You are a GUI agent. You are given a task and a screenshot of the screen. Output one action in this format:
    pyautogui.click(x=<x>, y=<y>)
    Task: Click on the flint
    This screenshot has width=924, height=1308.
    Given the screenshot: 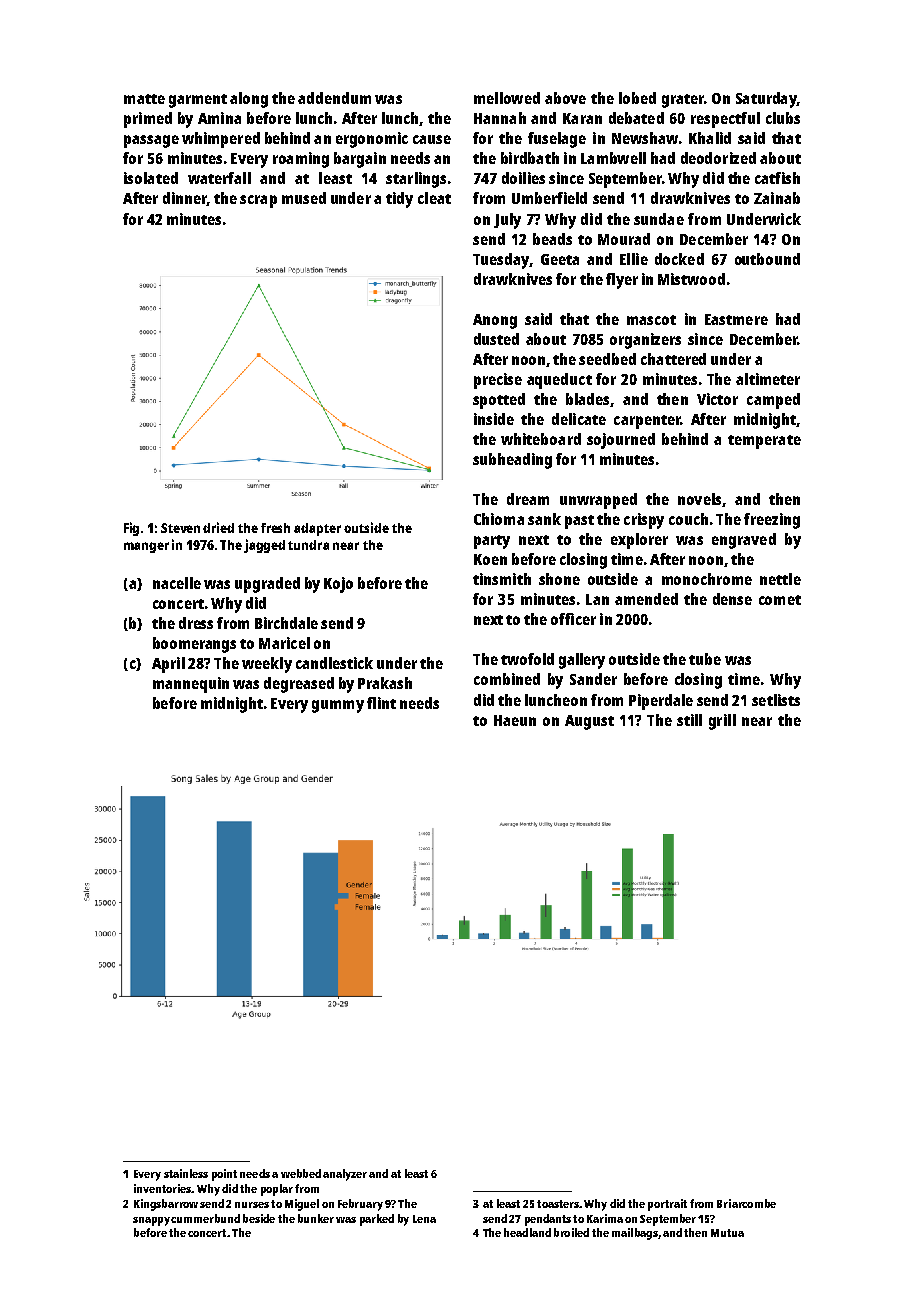 What is the action you would take?
    pyautogui.click(x=381, y=703)
